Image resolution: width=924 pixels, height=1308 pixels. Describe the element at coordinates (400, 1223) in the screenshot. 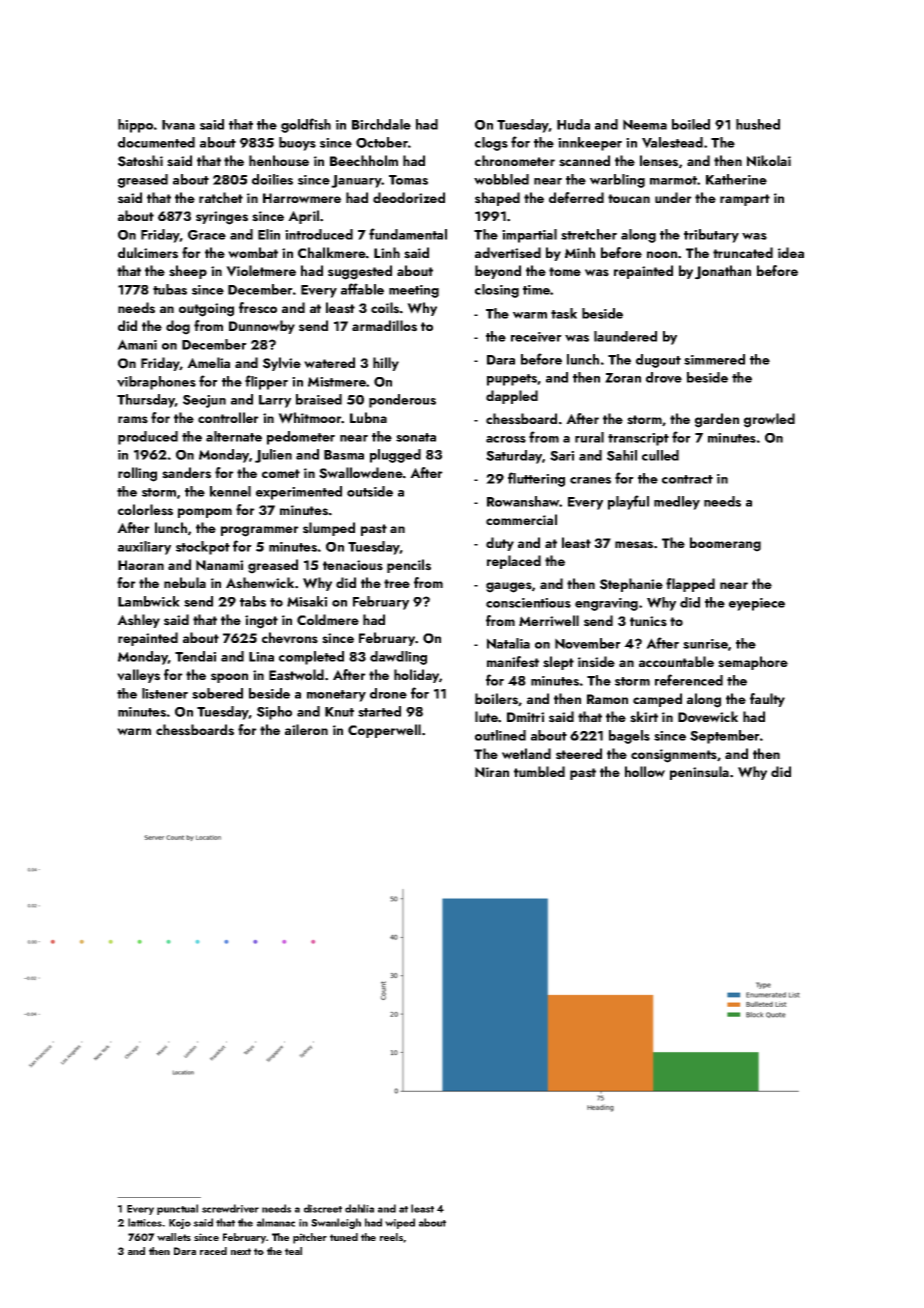

I see `wiped` at that location.
